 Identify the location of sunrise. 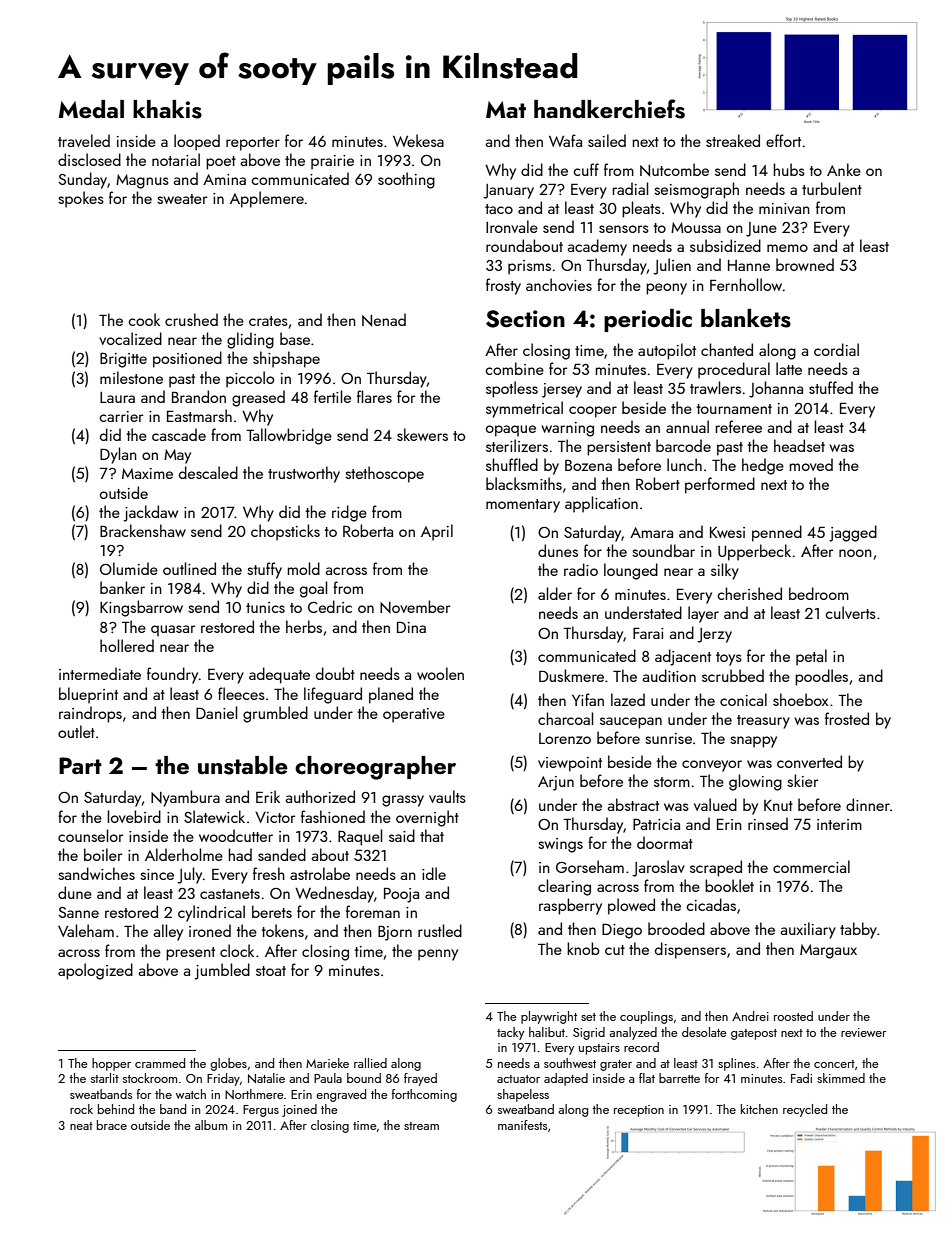
(668, 738).
